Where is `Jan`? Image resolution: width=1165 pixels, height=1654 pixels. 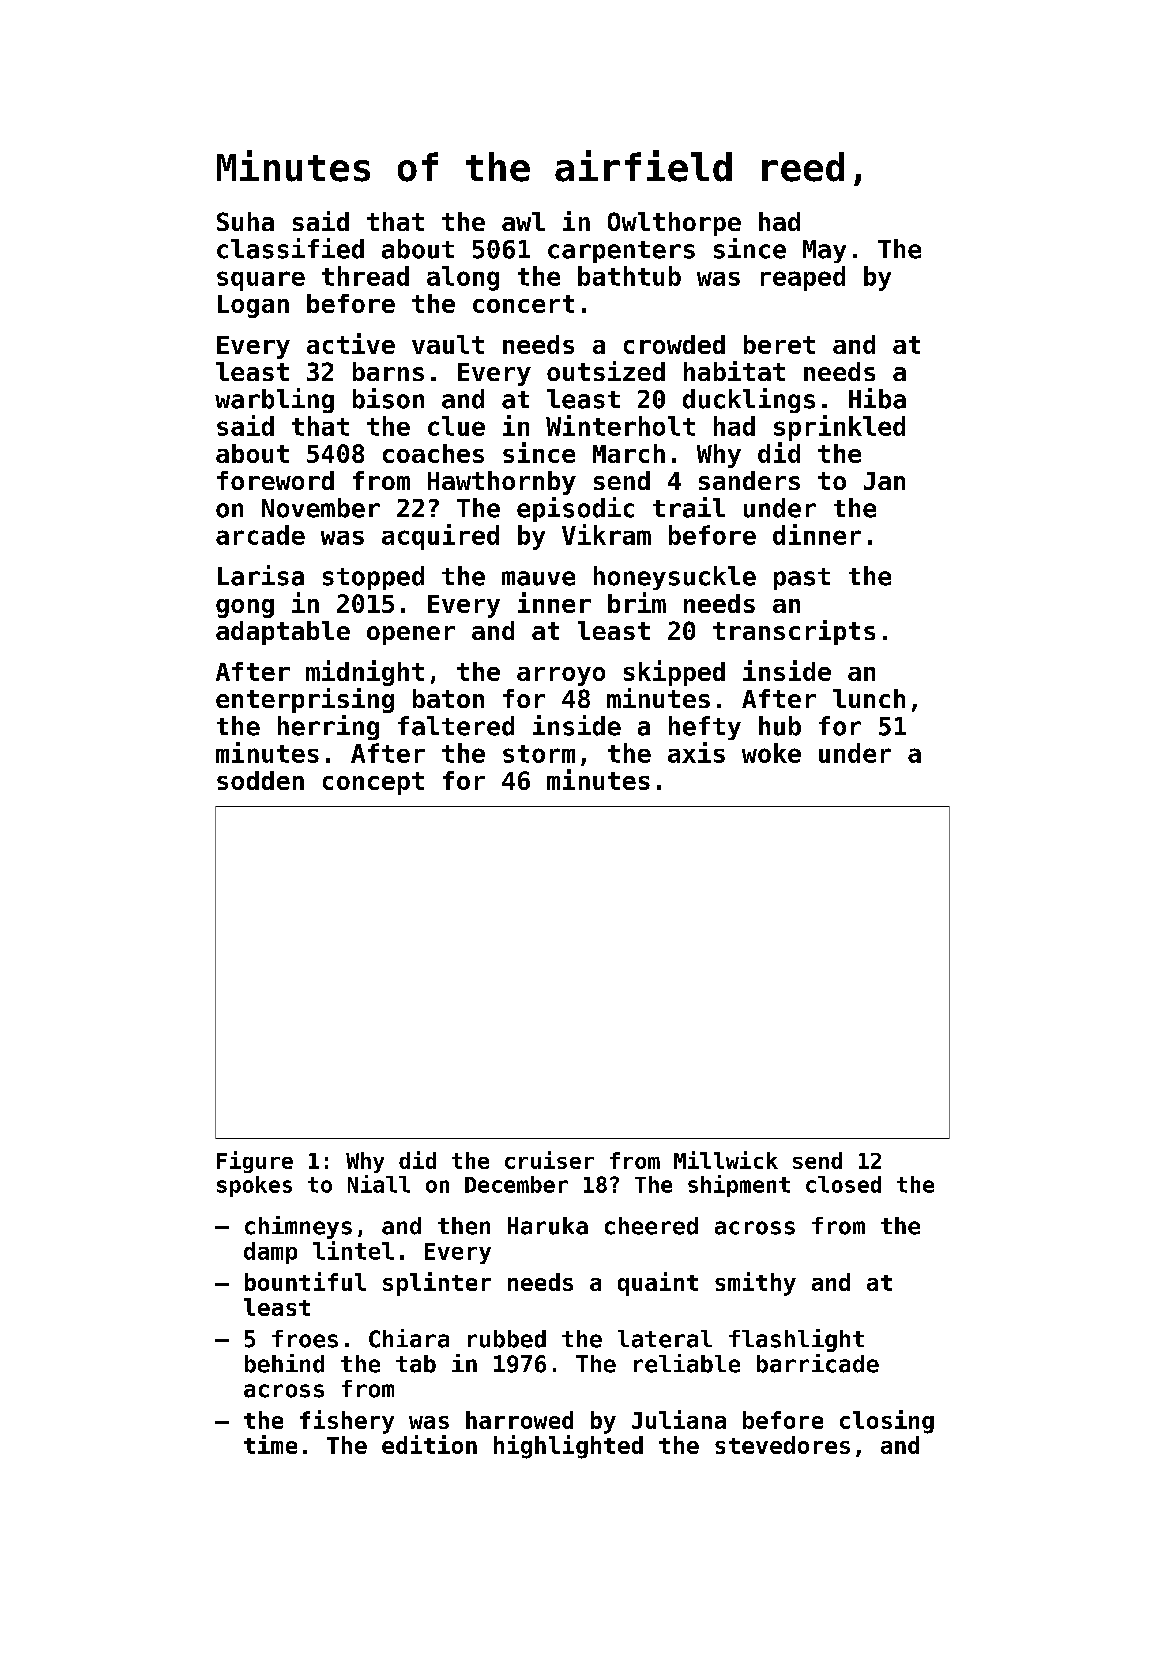 Jan is located at coordinates (884, 481).
